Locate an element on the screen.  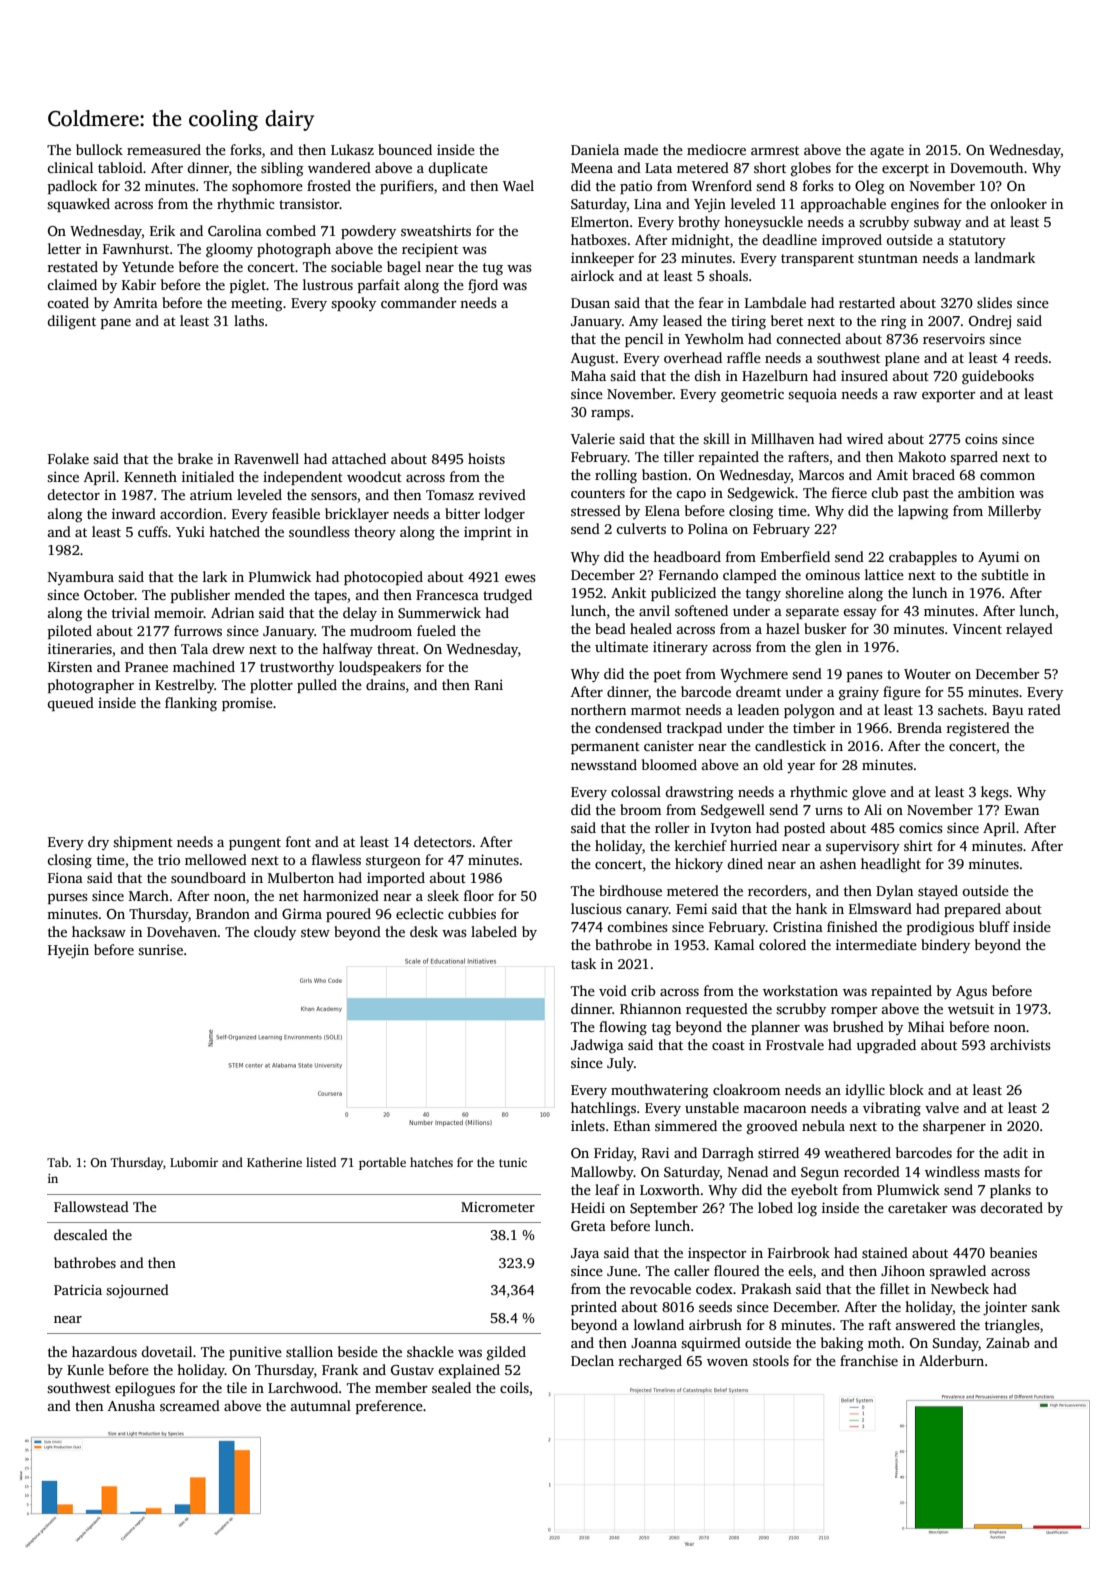
Ravenwell is located at coordinates (266, 458).
